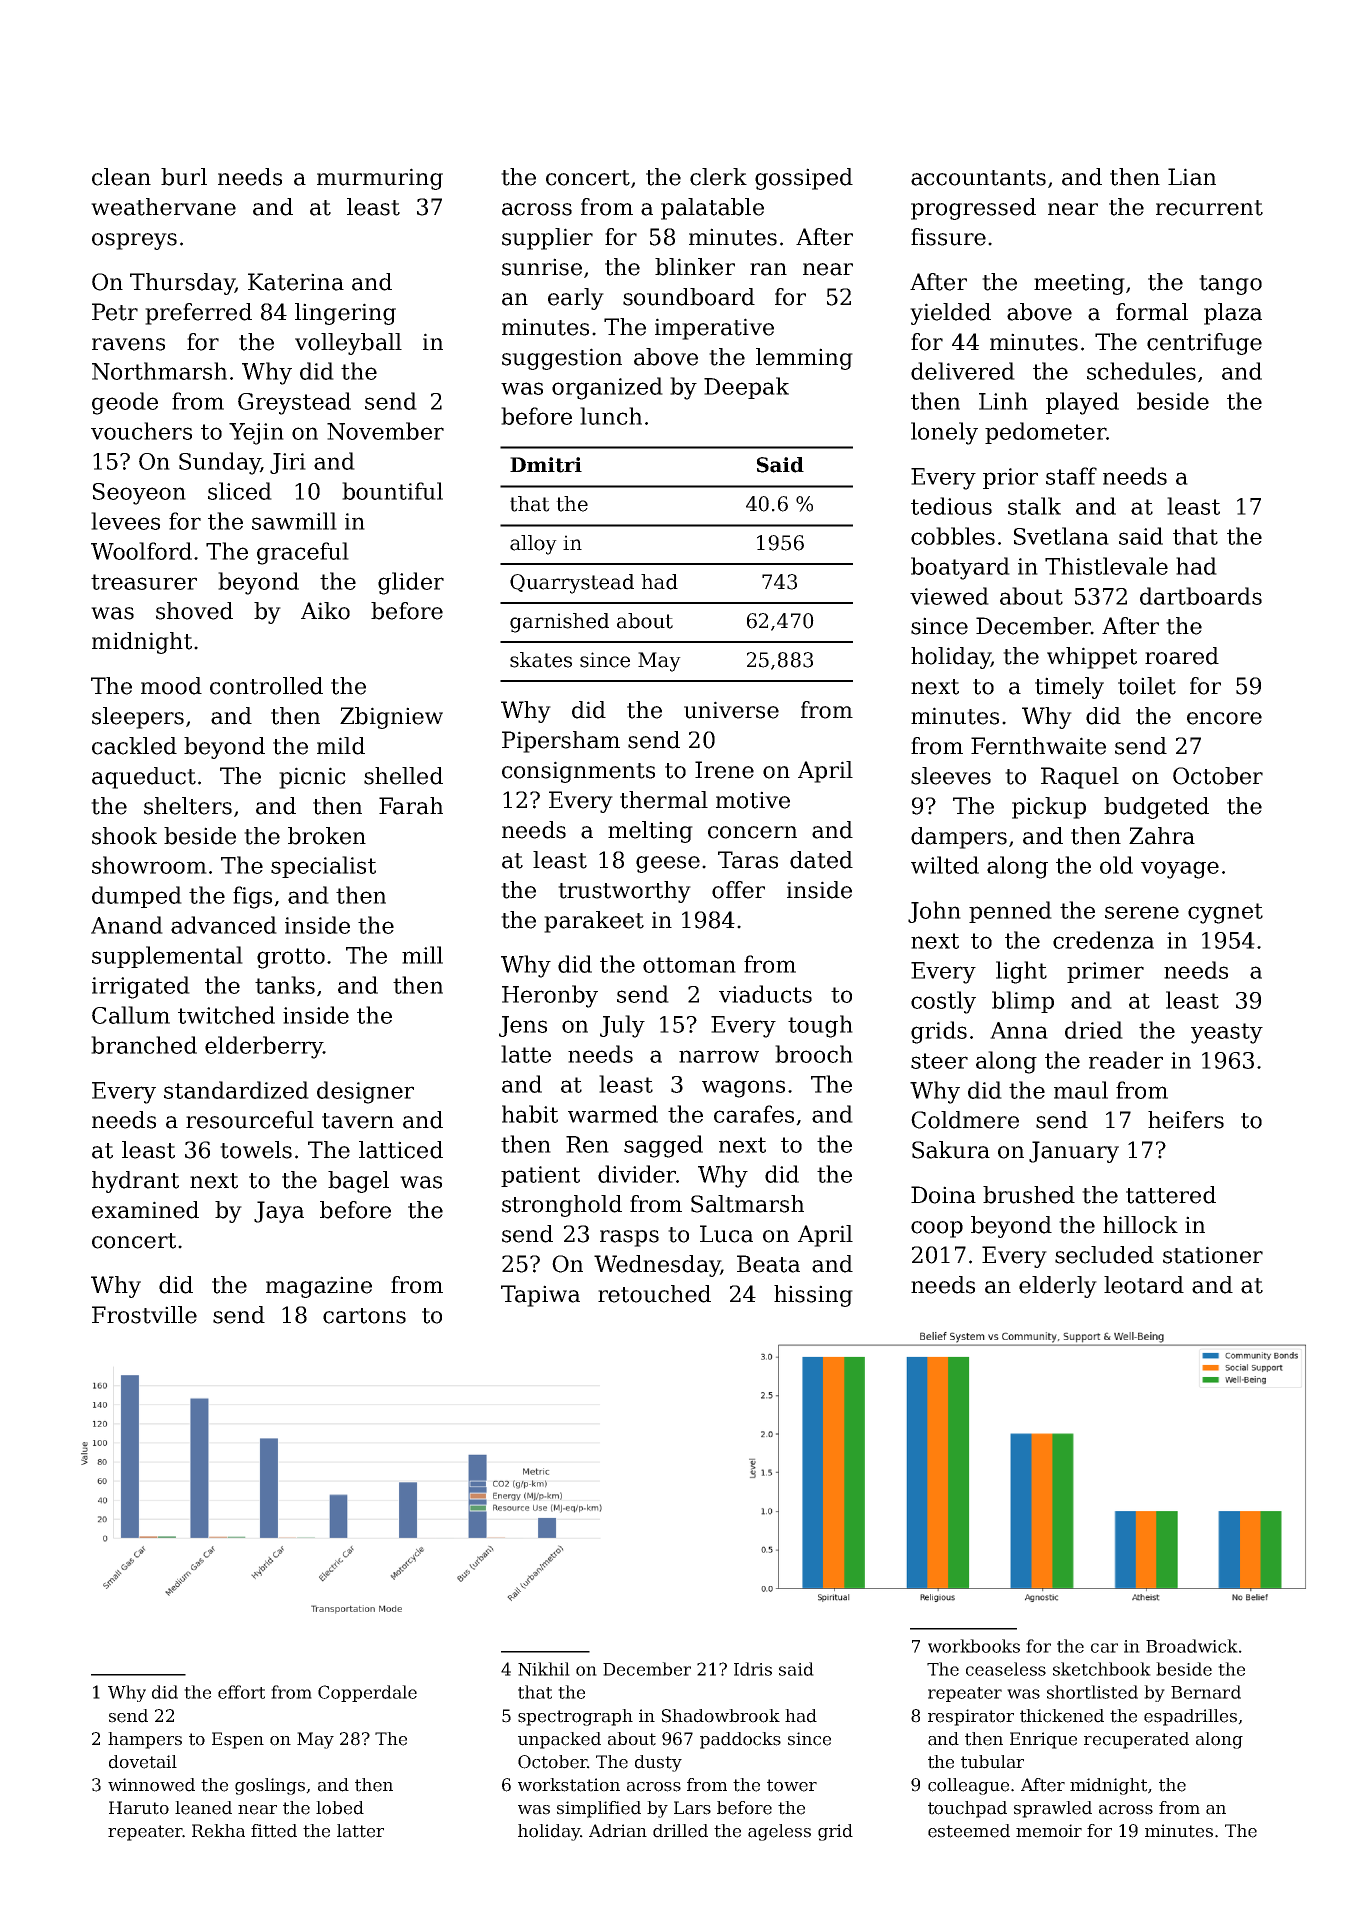  What do you see at coordinates (144, 1315) in the screenshot?
I see `Frostville` at bounding box center [144, 1315].
